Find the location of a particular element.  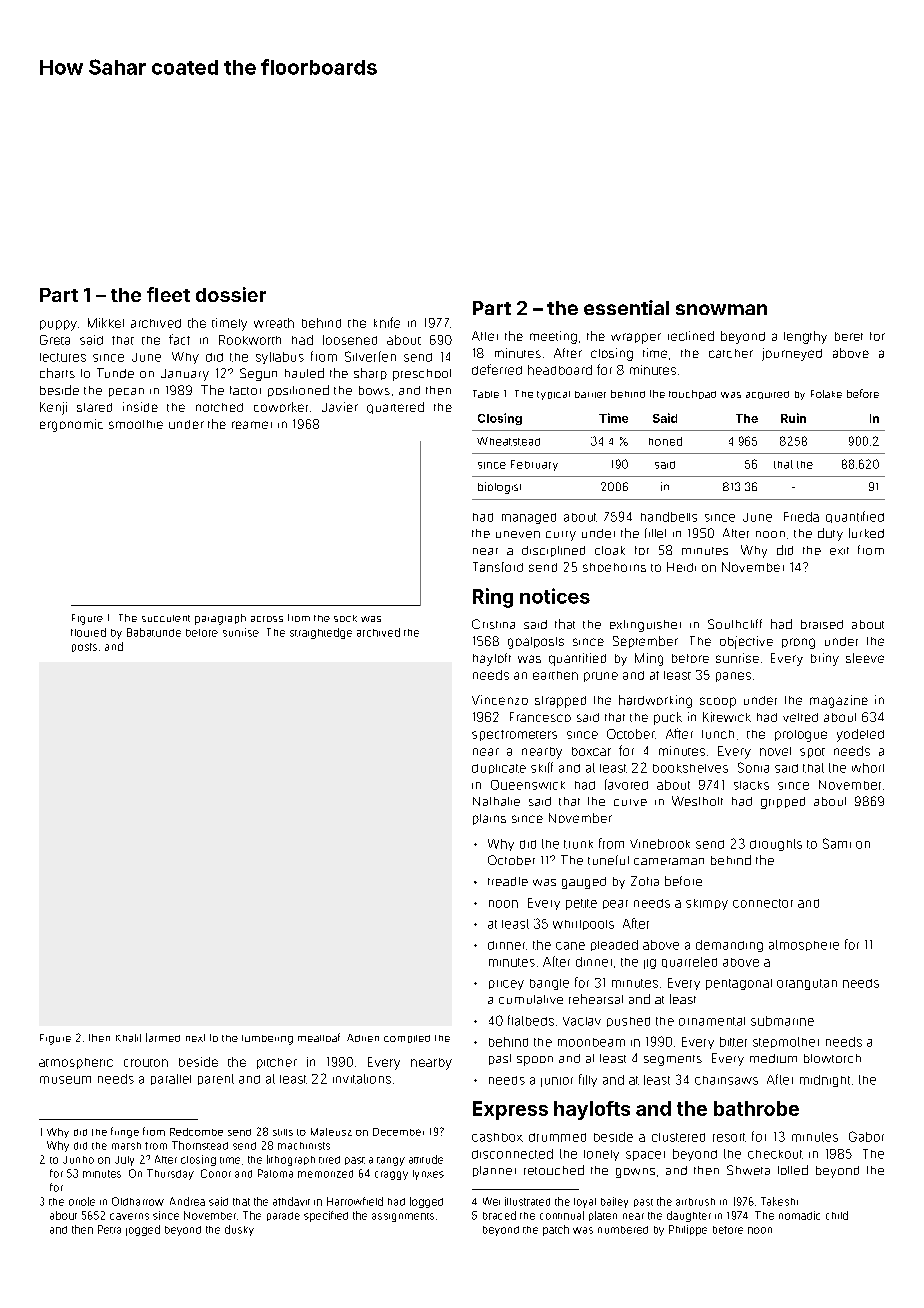

snowman is located at coordinates (721, 309).
